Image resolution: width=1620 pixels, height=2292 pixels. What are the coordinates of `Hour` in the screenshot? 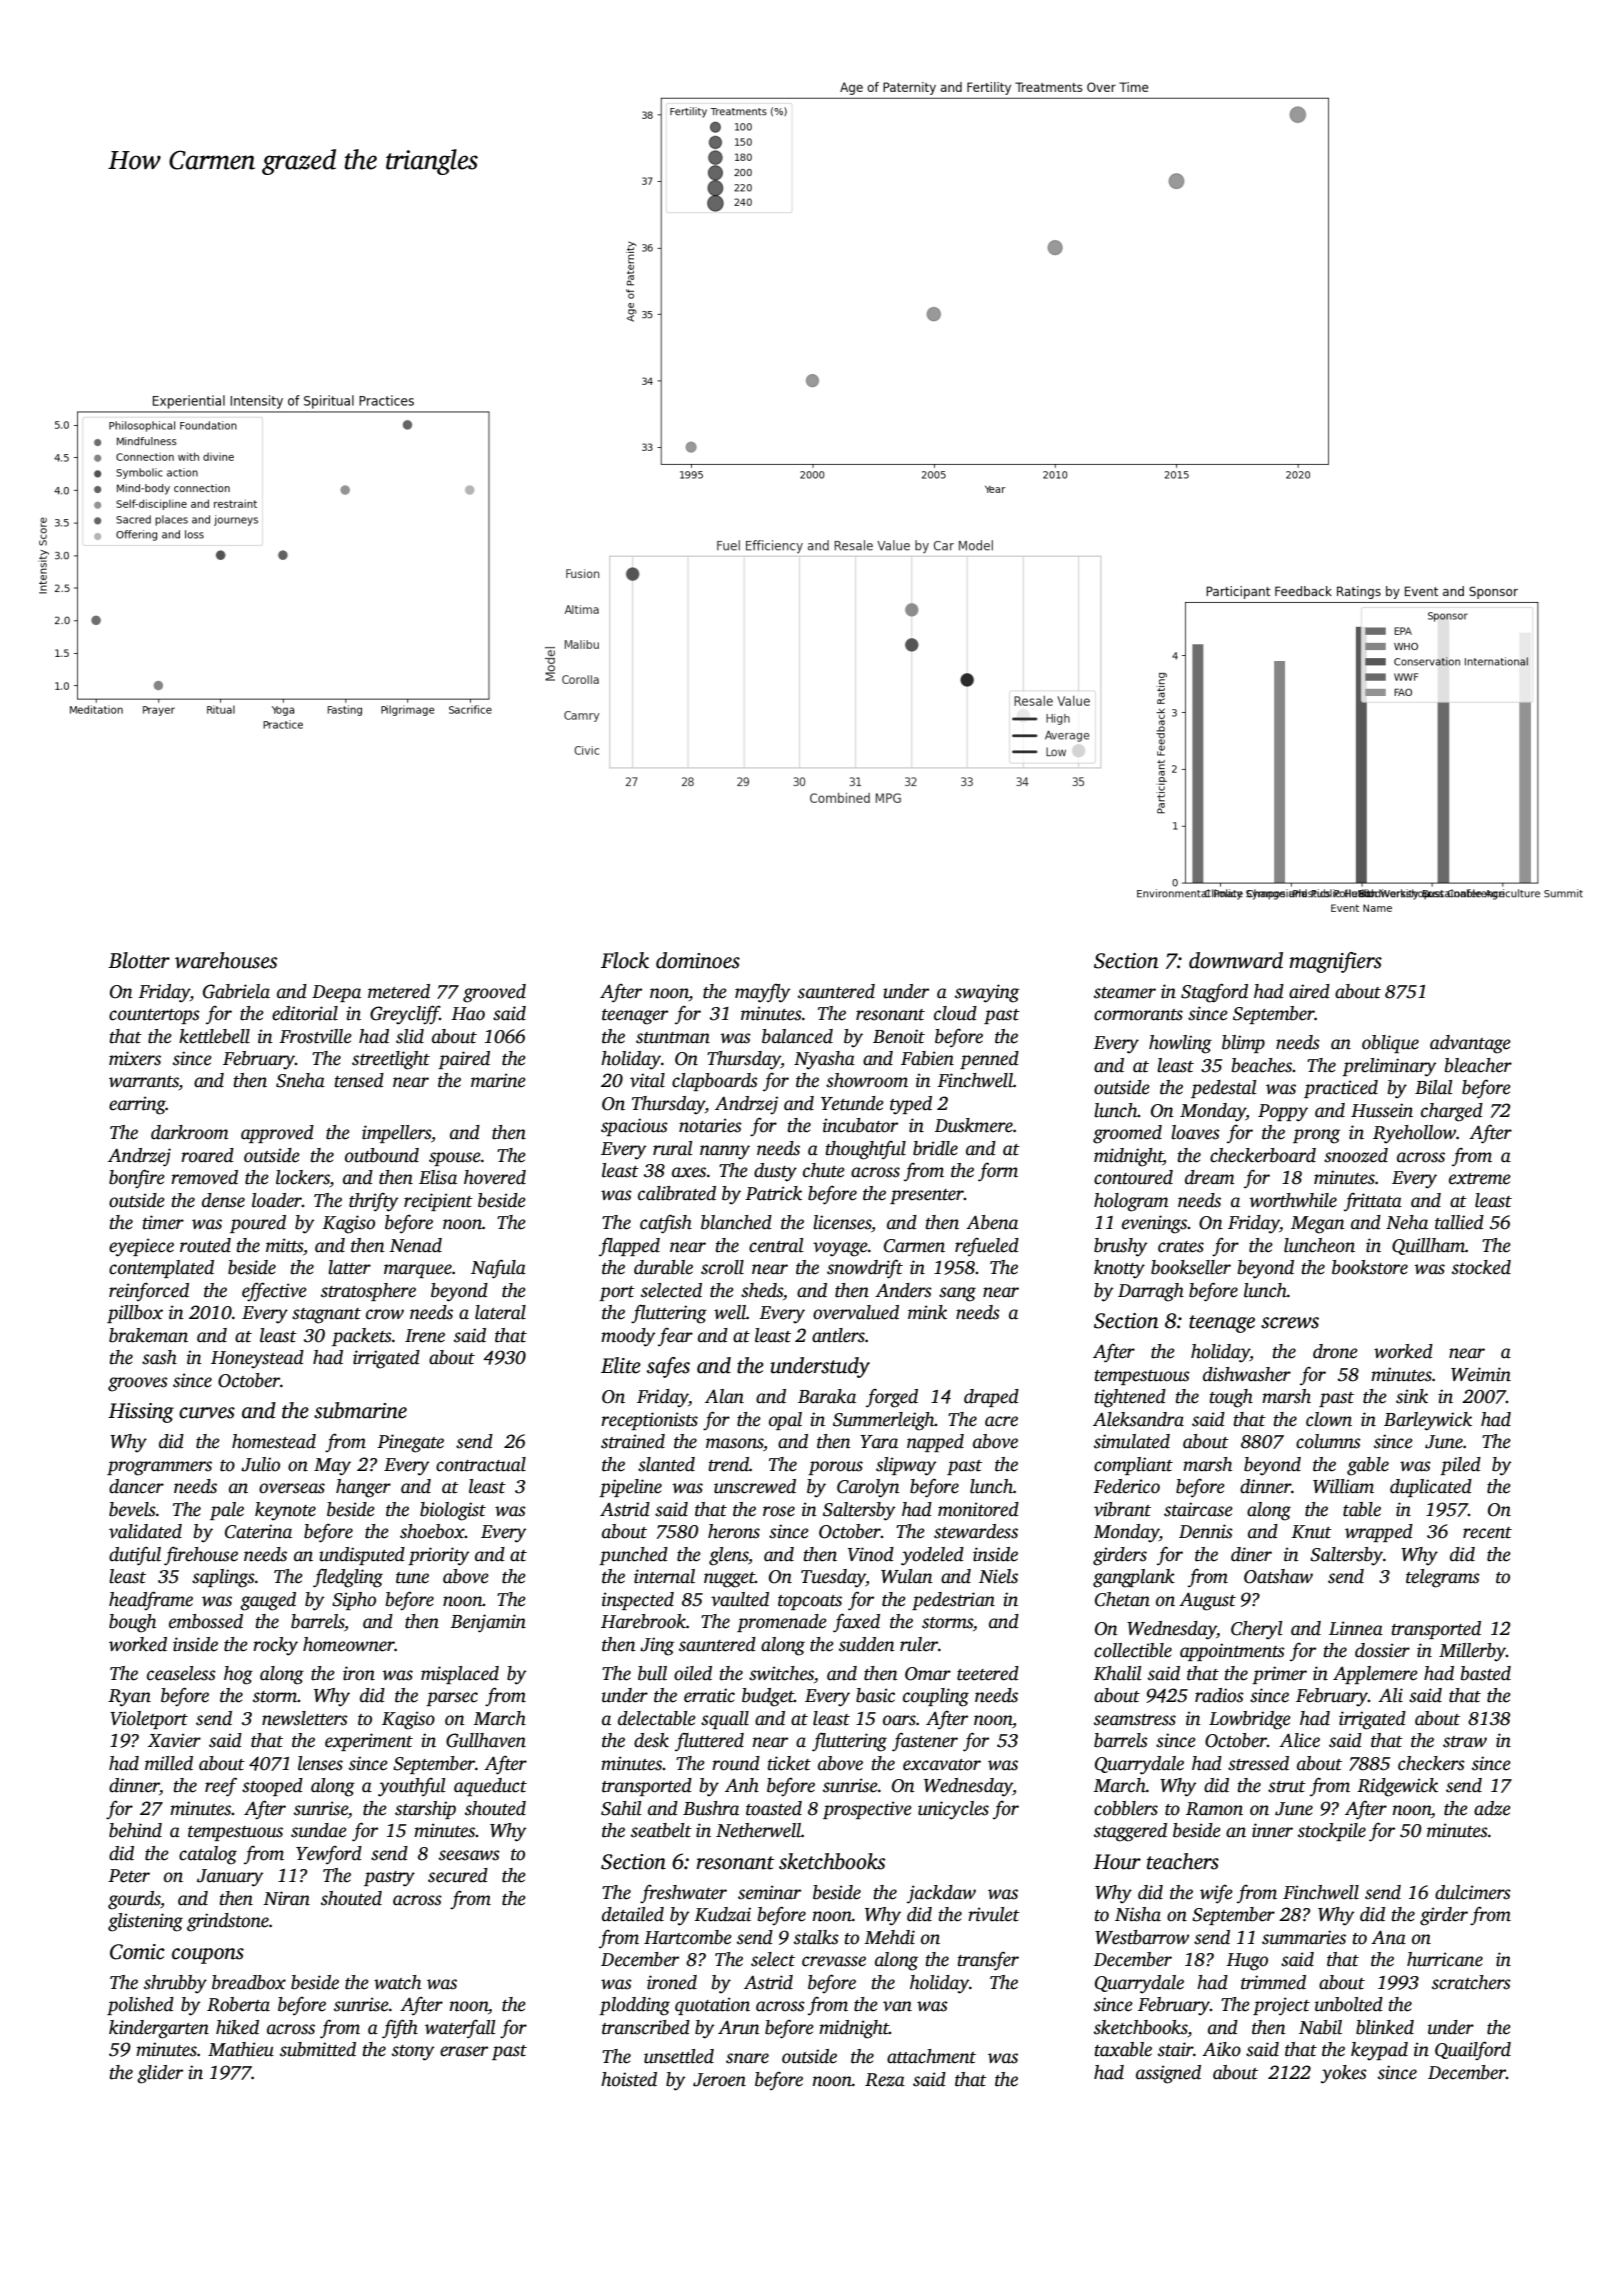 It's located at (1117, 1862).
